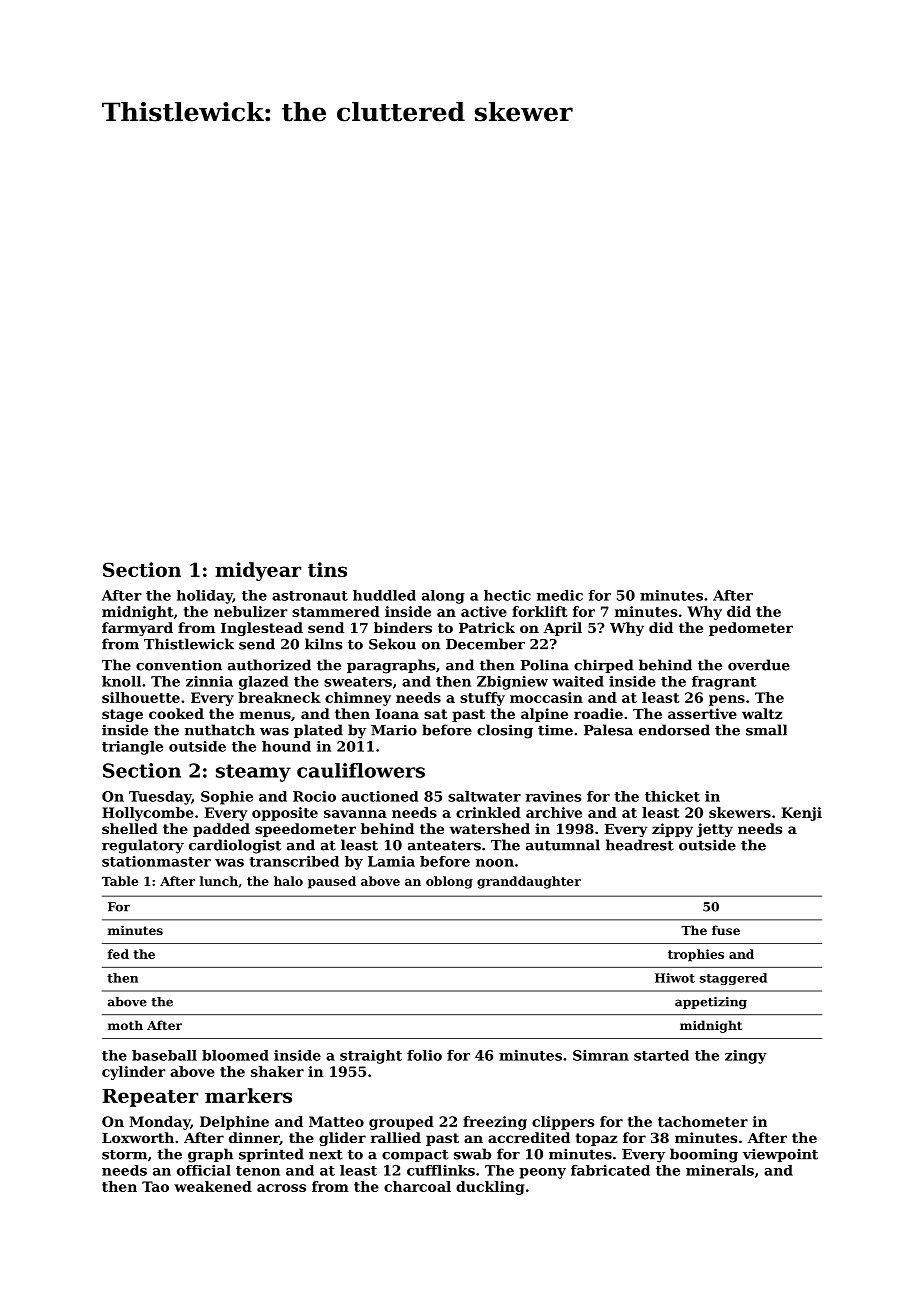 The width and height of the page is (924, 1308). Describe the element at coordinates (726, 930) in the page. I see `fuse` at that location.
